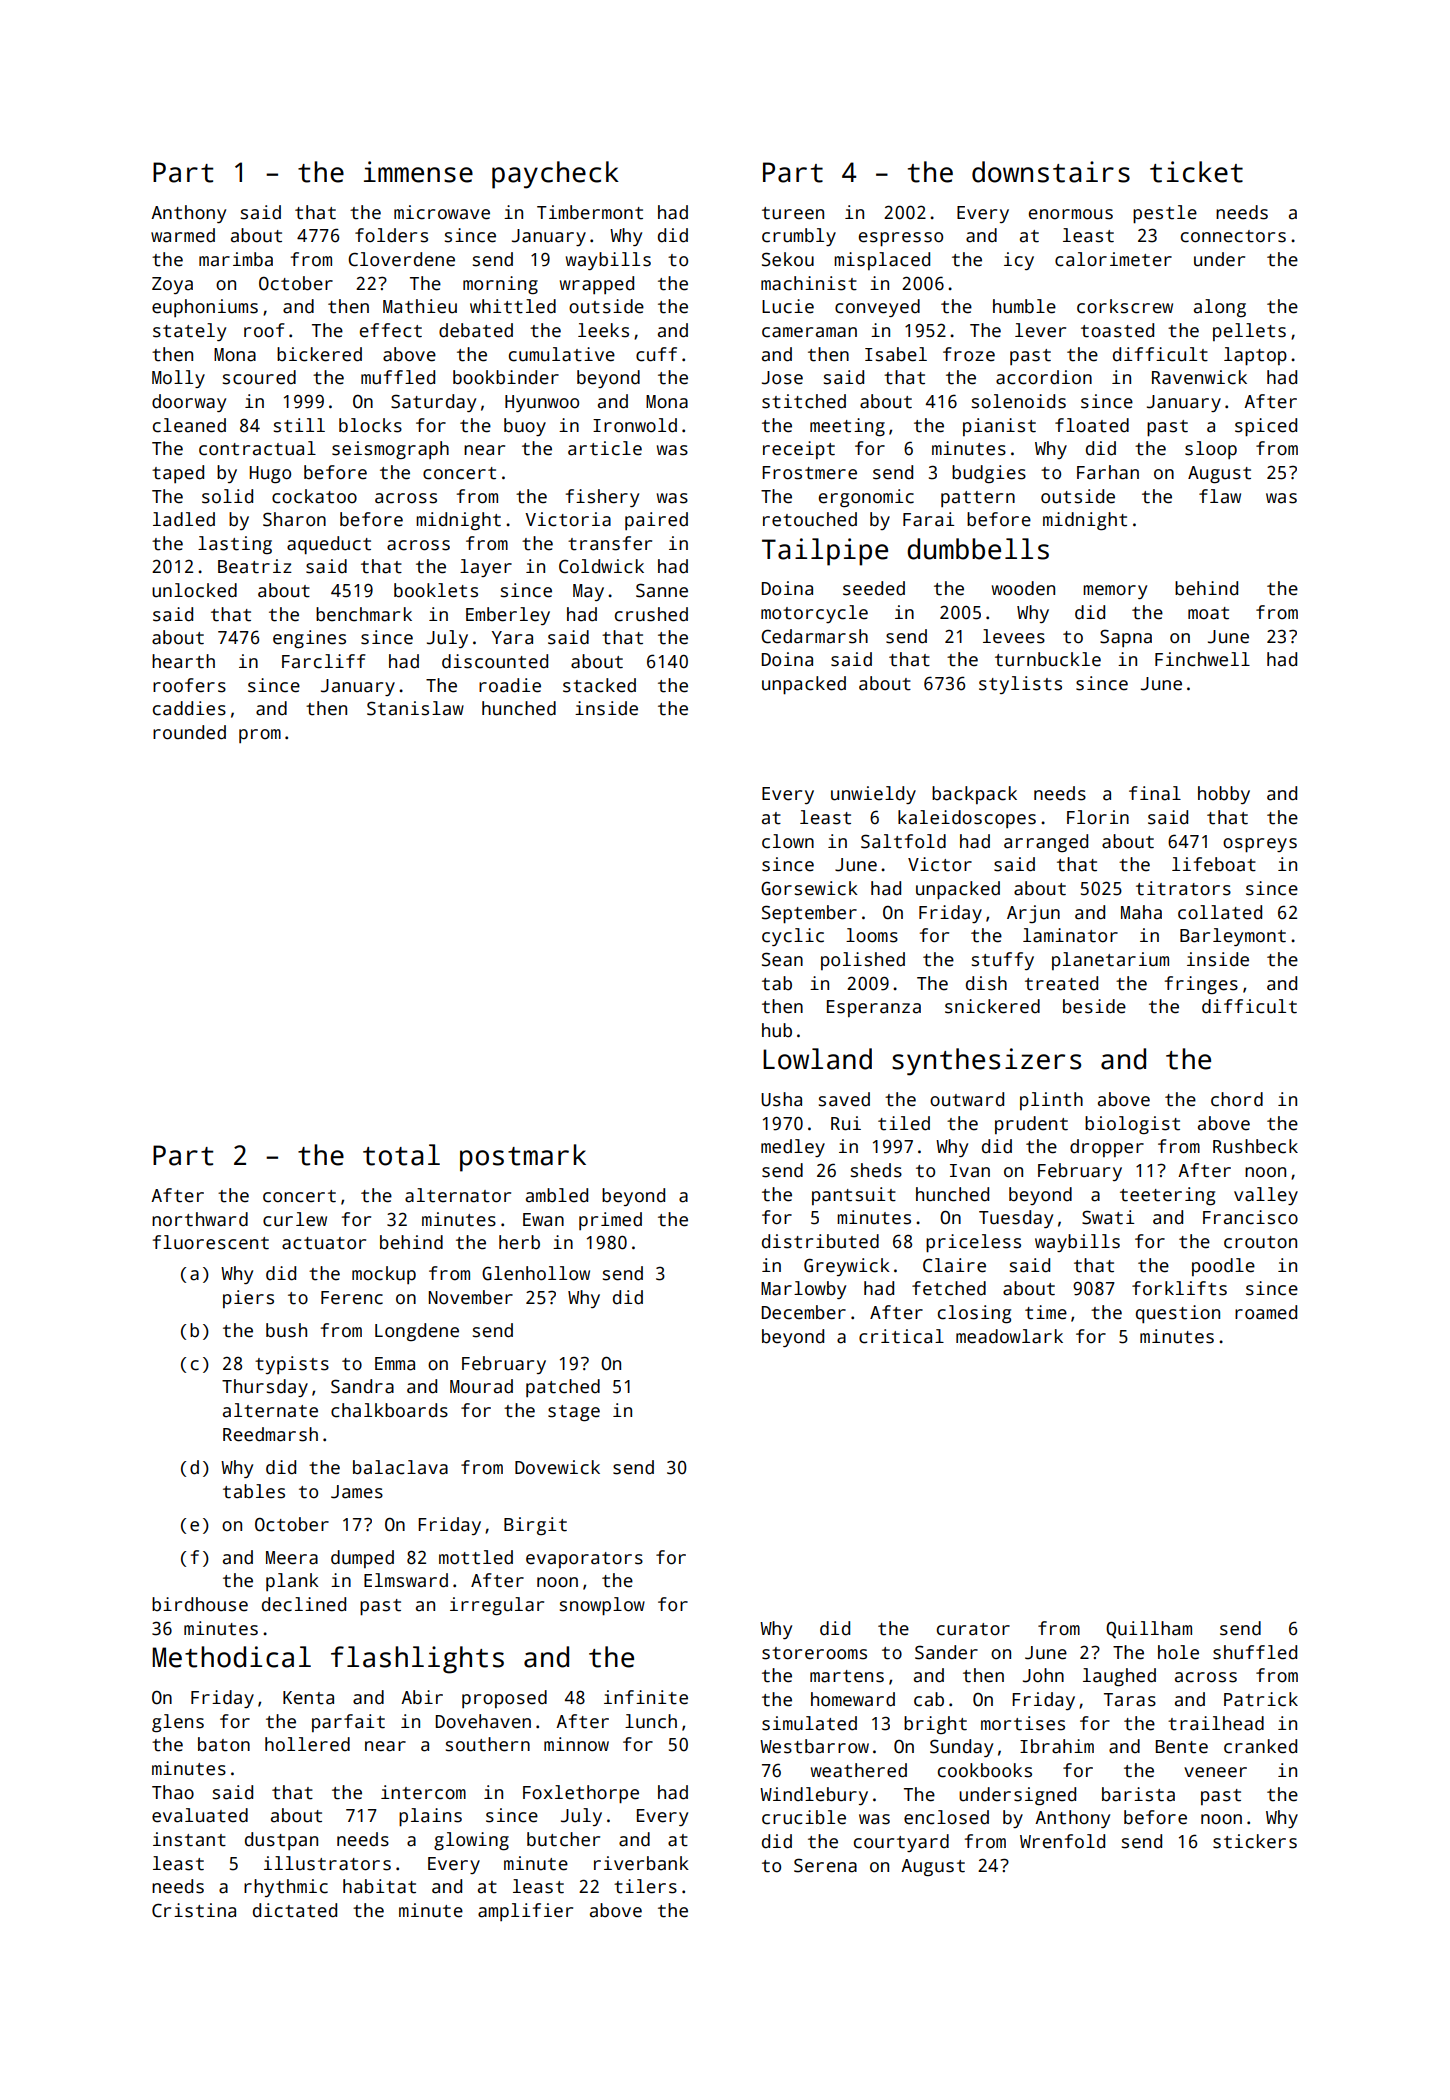 The height and width of the document is (2100, 1450). Describe the element at coordinates (825, 1865) in the document. I see `Serena` at that location.
